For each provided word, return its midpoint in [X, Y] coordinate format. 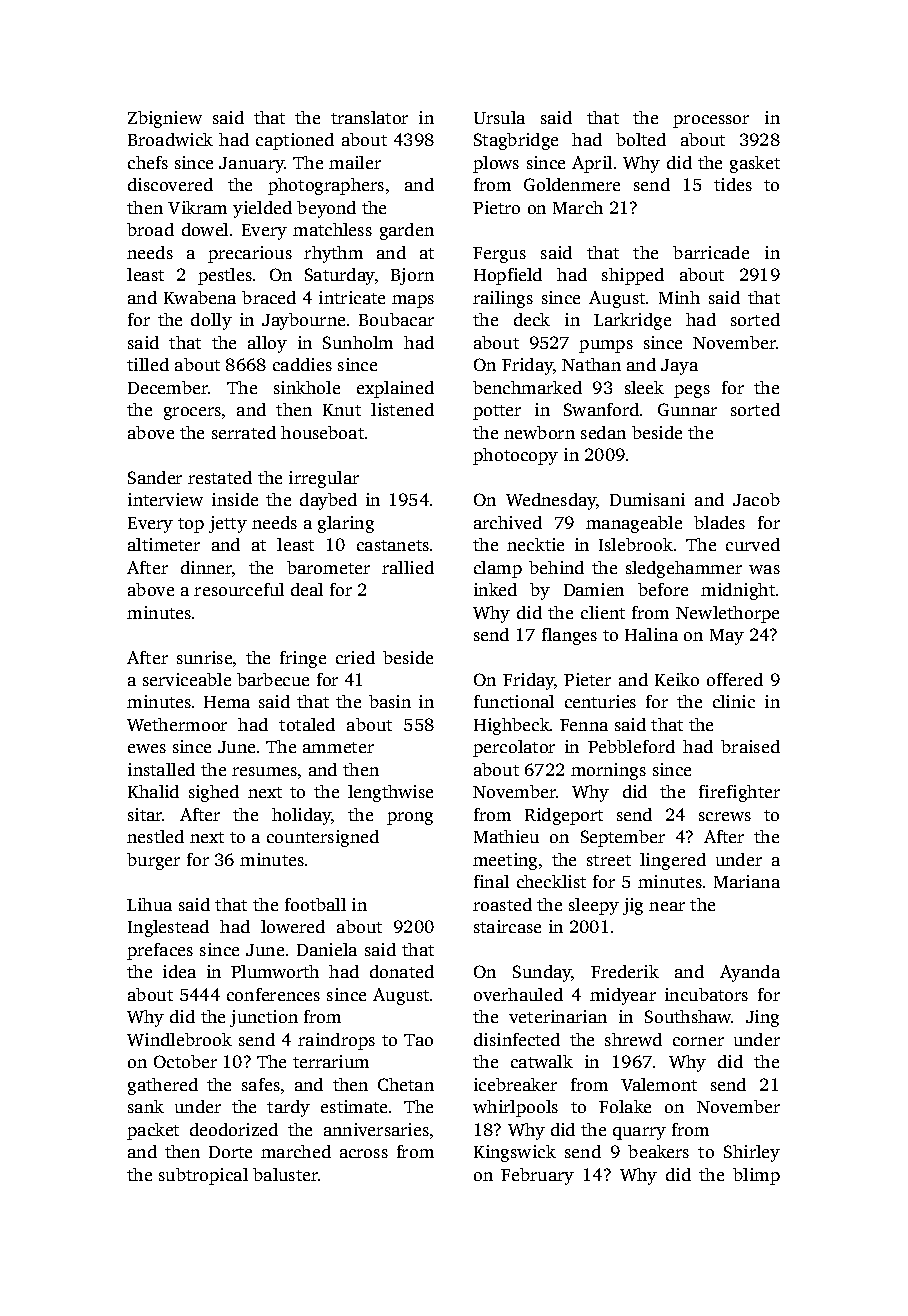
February [537, 1176]
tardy [288, 1108]
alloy [267, 344]
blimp [756, 1176]
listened [402, 409]
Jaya [679, 367]
